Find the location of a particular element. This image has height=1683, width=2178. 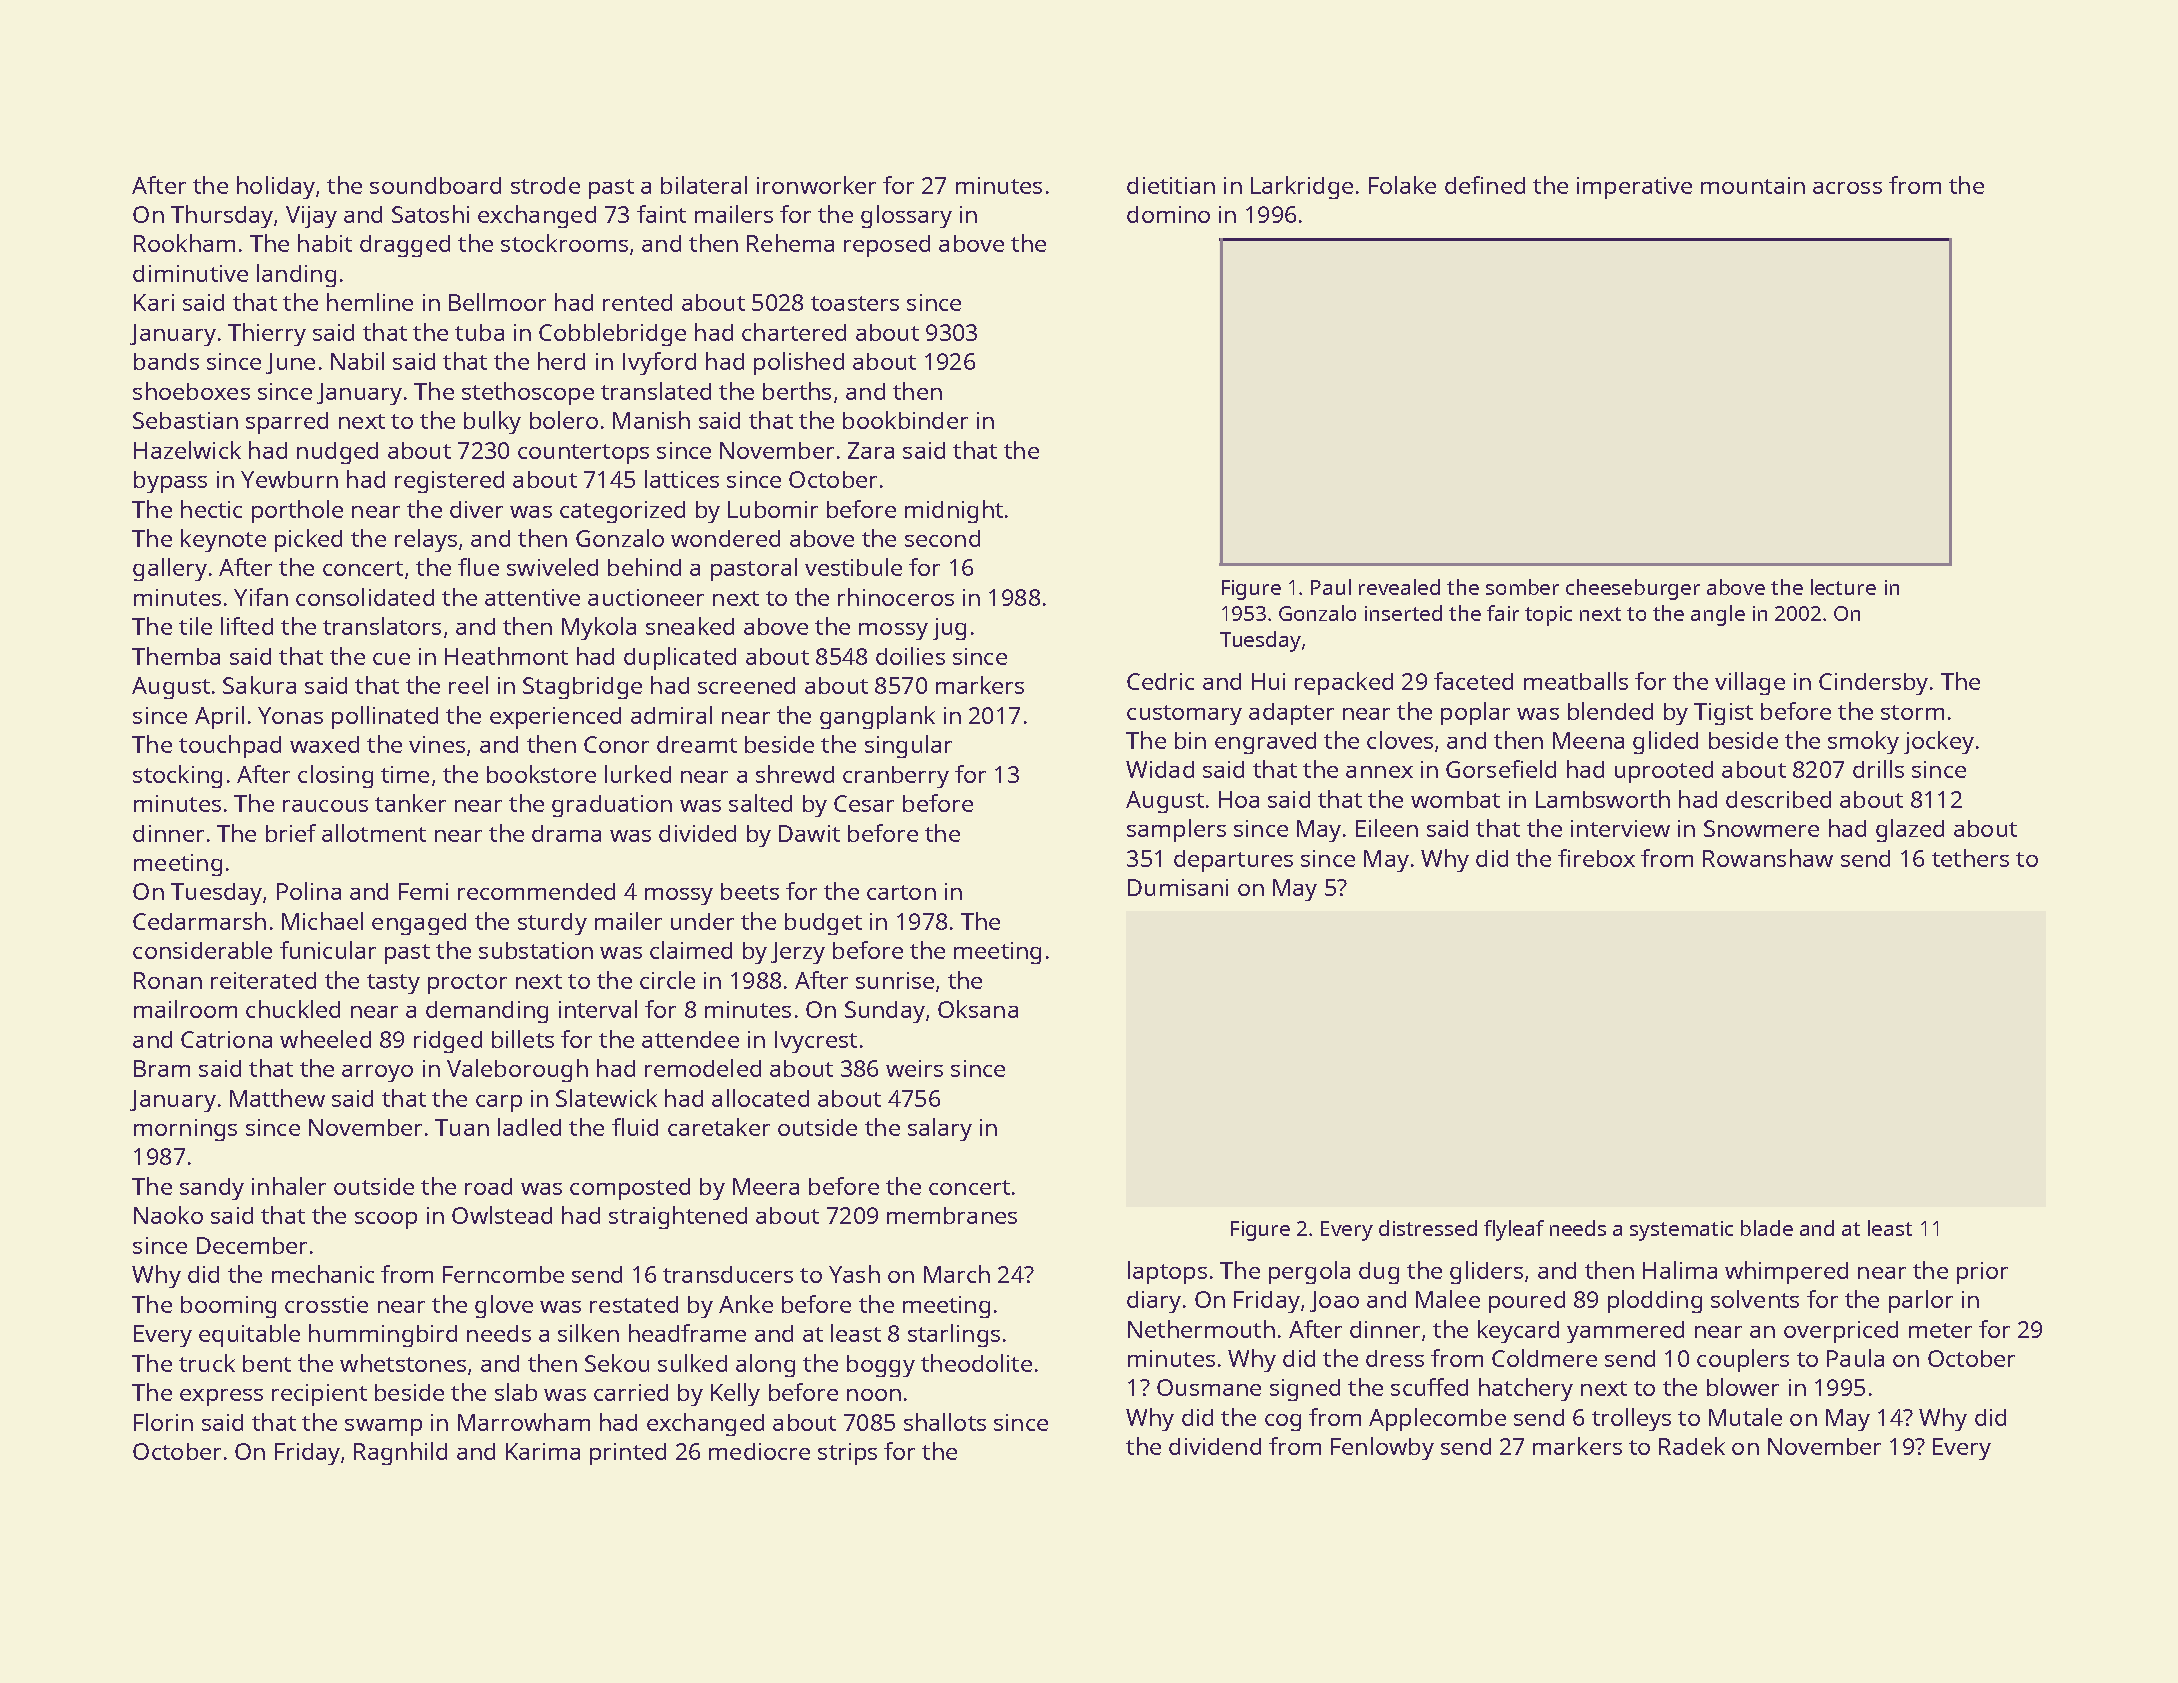

Fenlowby is located at coordinates (1382, 1448).
